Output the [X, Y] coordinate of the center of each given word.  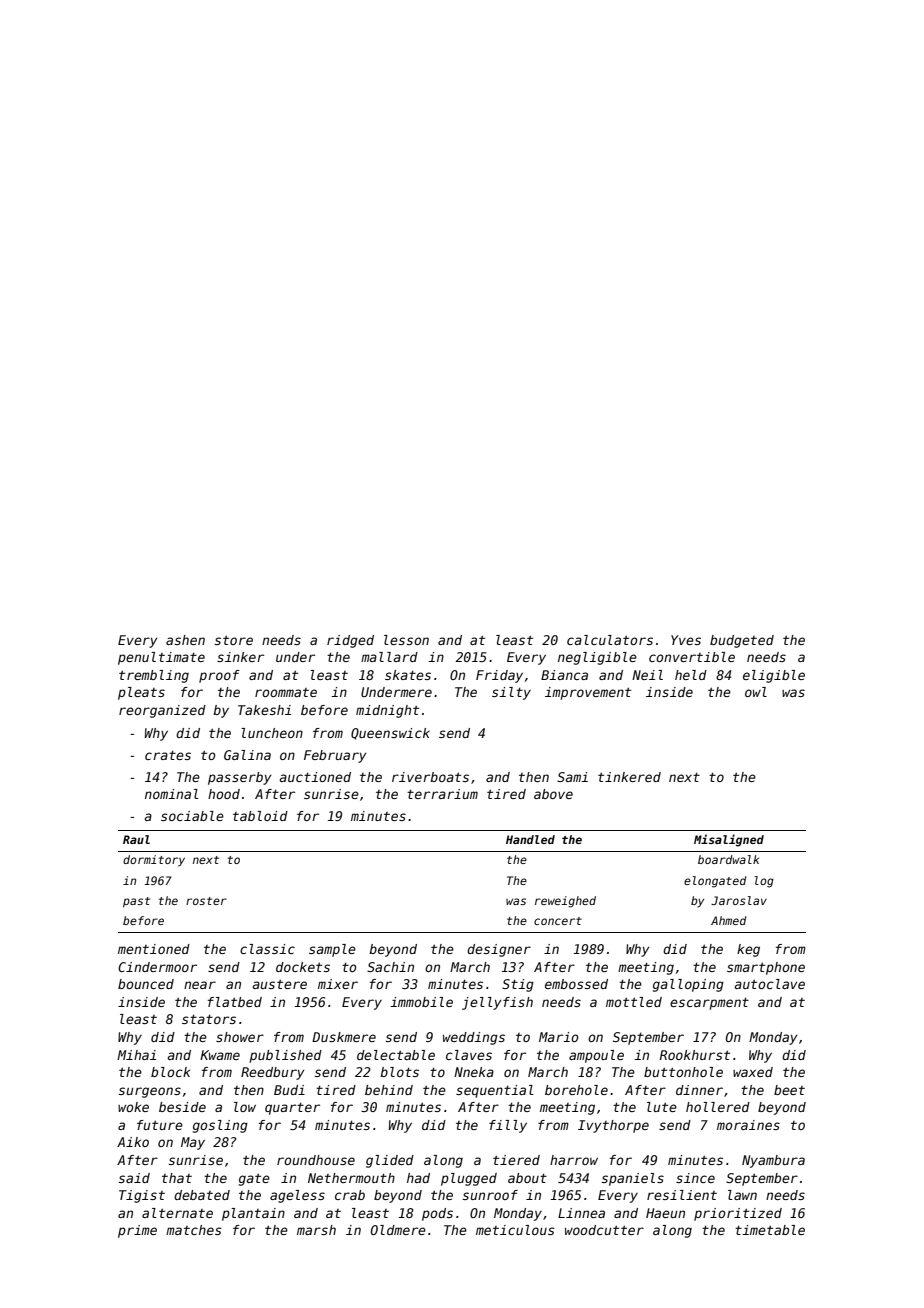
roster [206, 901]
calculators [610, 640]
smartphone [766, 968]
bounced [146, 984]
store [234, 640]
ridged [350, 641]
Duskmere [344, 1037]
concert [558, 921]
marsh [316, 1230]
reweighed [565, 902]
